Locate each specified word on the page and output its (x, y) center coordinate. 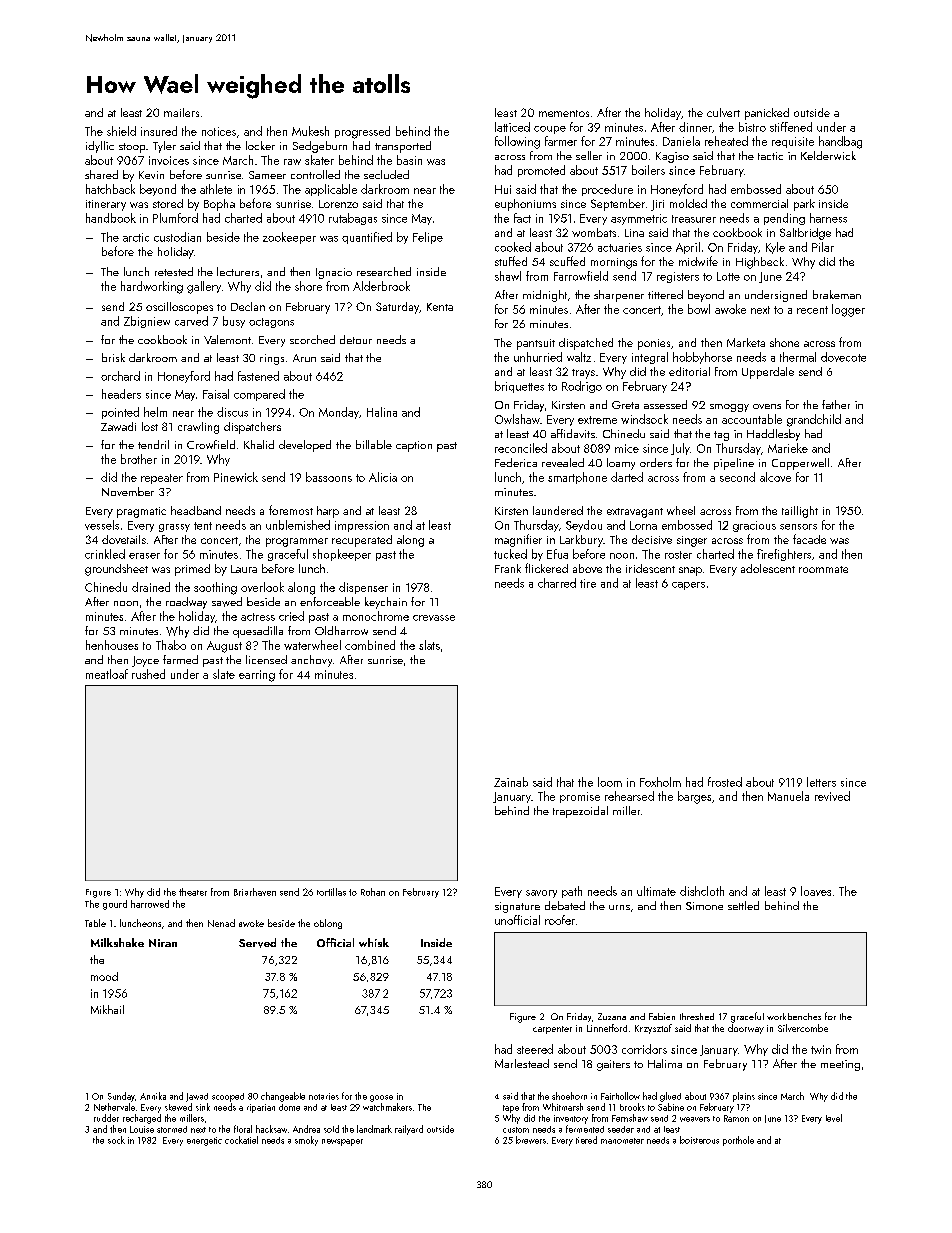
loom (610, 782)
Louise (142, 1129)
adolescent (768, 568)
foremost (291, 510)
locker (260, 145)
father (836, 404)
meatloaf (107, 674)
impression (362, 526)
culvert (723, 112)
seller (589, 155)
